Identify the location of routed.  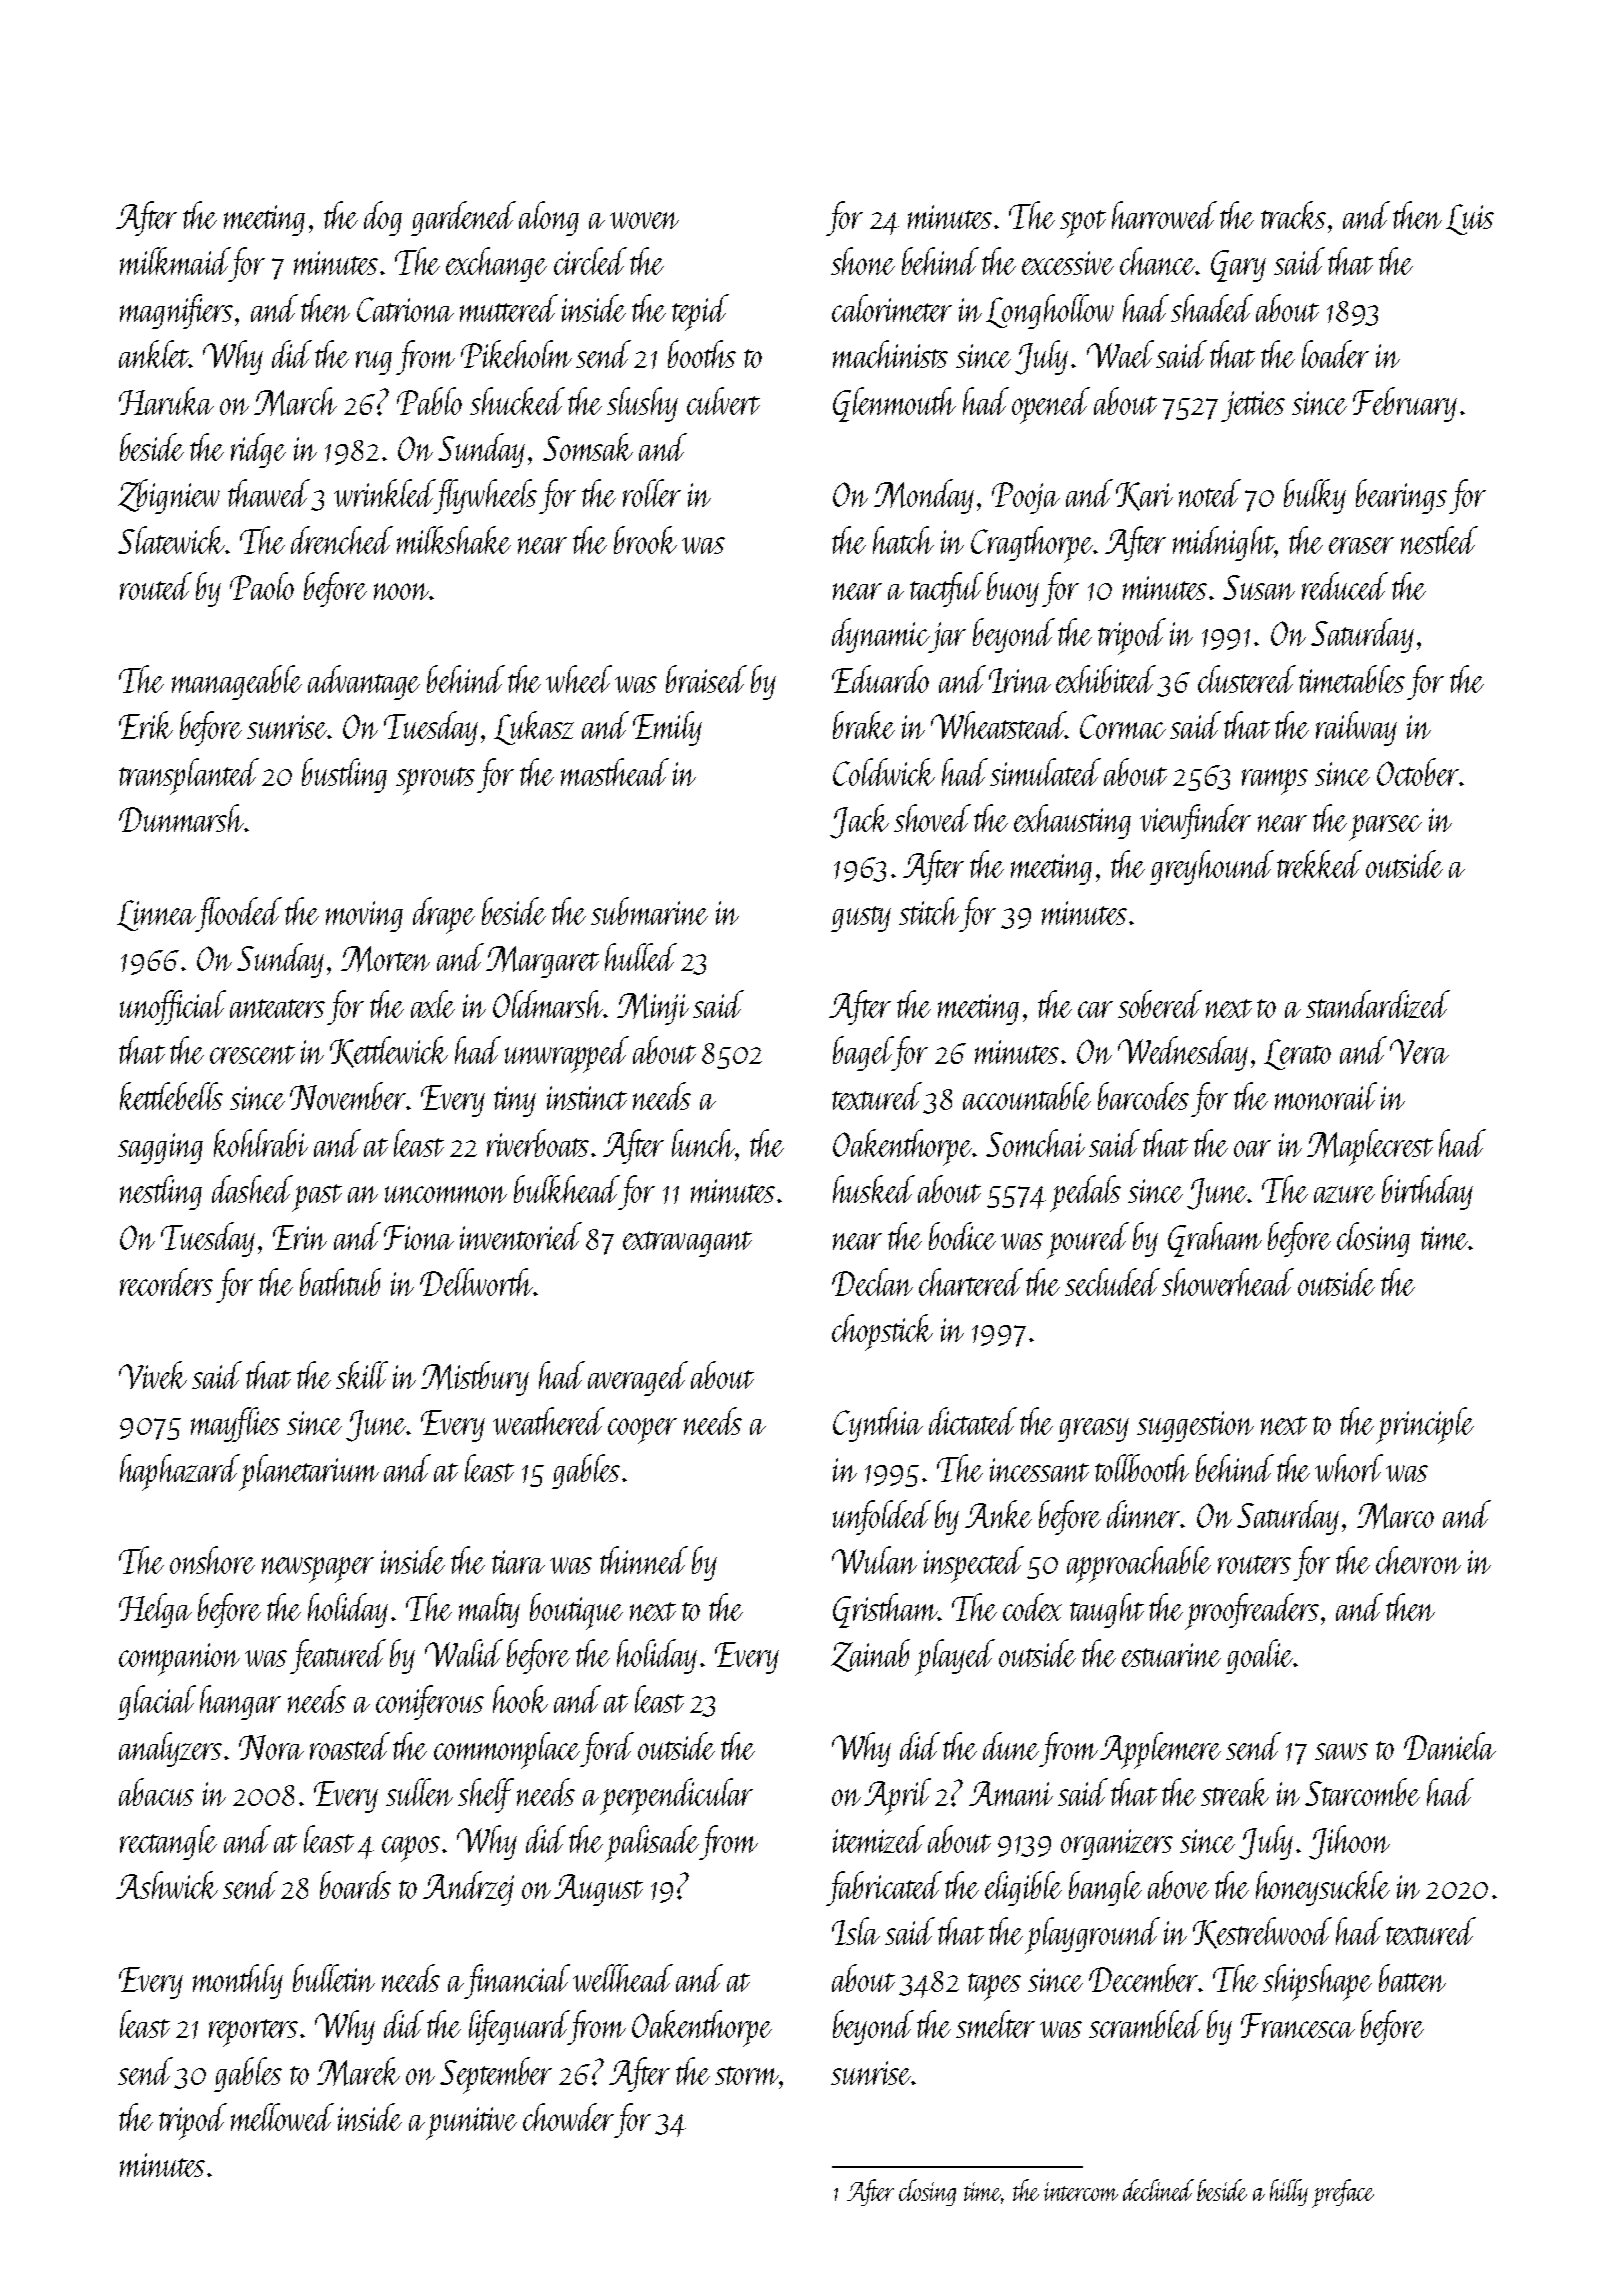
(156, 586).
